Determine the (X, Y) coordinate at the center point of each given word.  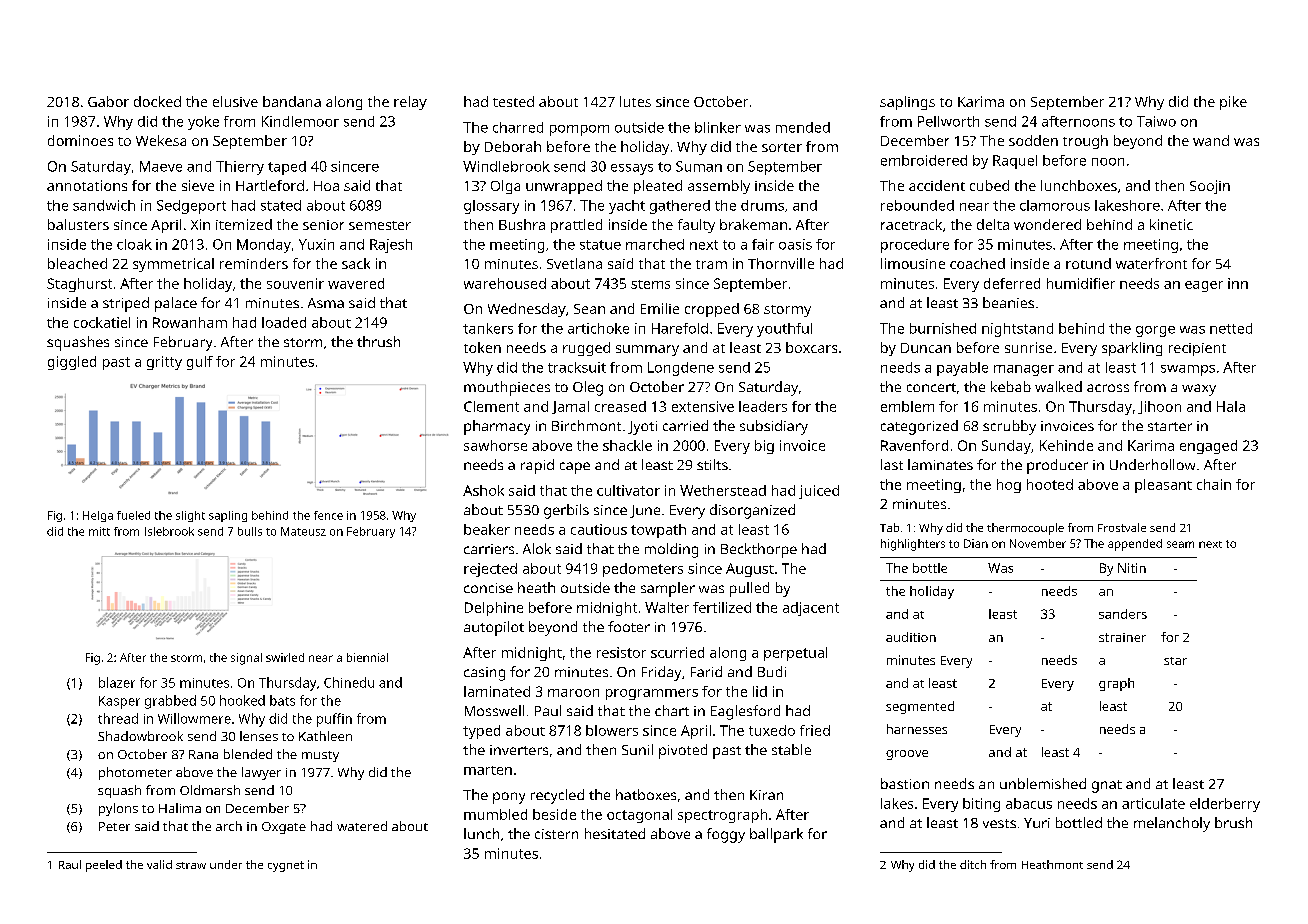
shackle (627, 445)
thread (118, 718)
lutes (635, 101)
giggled (72, 363)
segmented (920, 707)
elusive (235, 101)
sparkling (1132, 349)
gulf (200, 363)
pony (509, 798)
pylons (118, 809)
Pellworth (948, 121)
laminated (497, 691)
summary (647, 350)
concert (931, 387)
